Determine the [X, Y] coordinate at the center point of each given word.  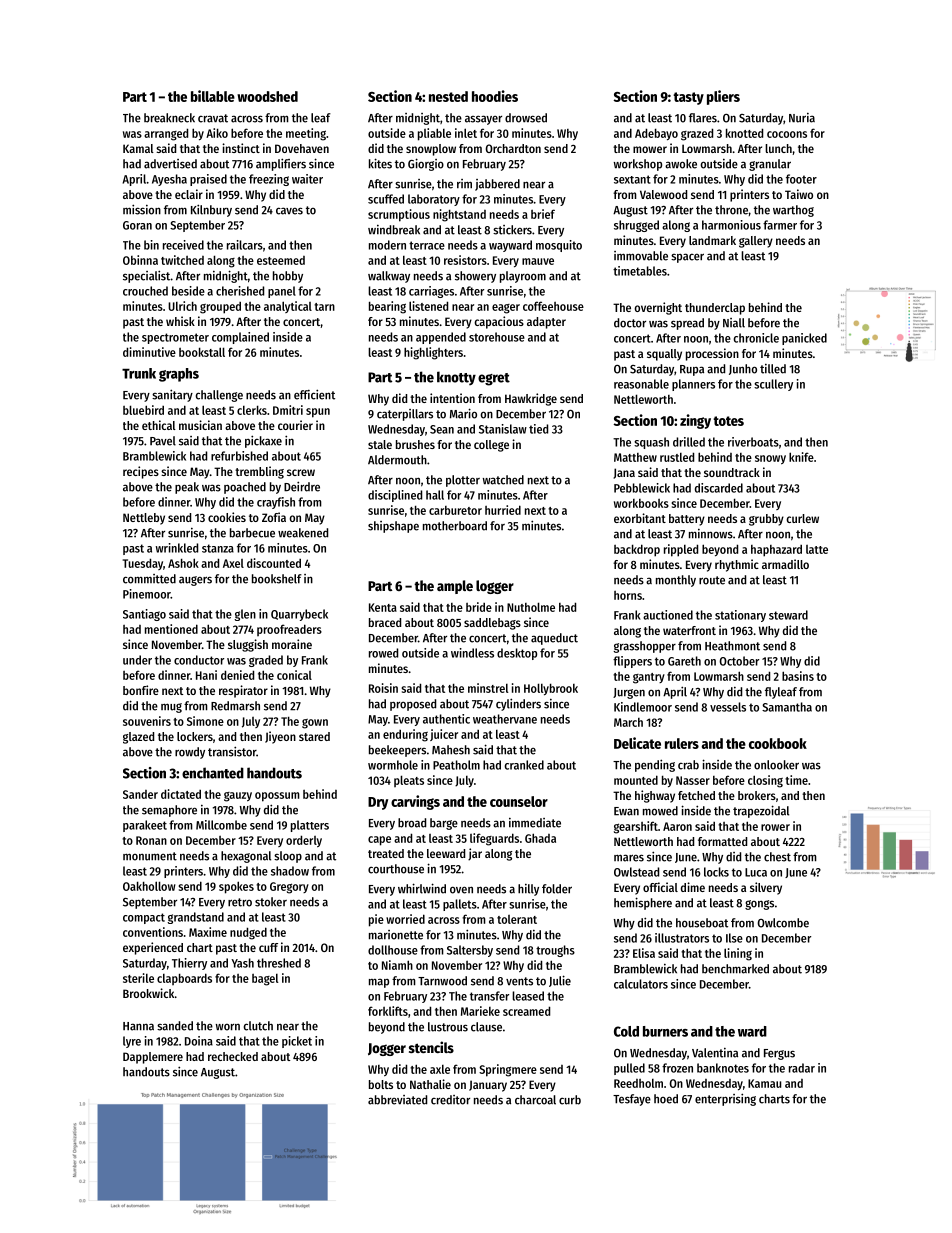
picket [297, 1042]
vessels [728, 707]
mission [142, 209]
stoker [271, 902]
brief [543, 214]
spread [687, 324]
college [491, 446]
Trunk [139, 373]
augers [195, 581]
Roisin [383, 688]
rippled [681, 550]
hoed [666, 1099]
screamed [526, 1011]
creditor [450, 1100]
